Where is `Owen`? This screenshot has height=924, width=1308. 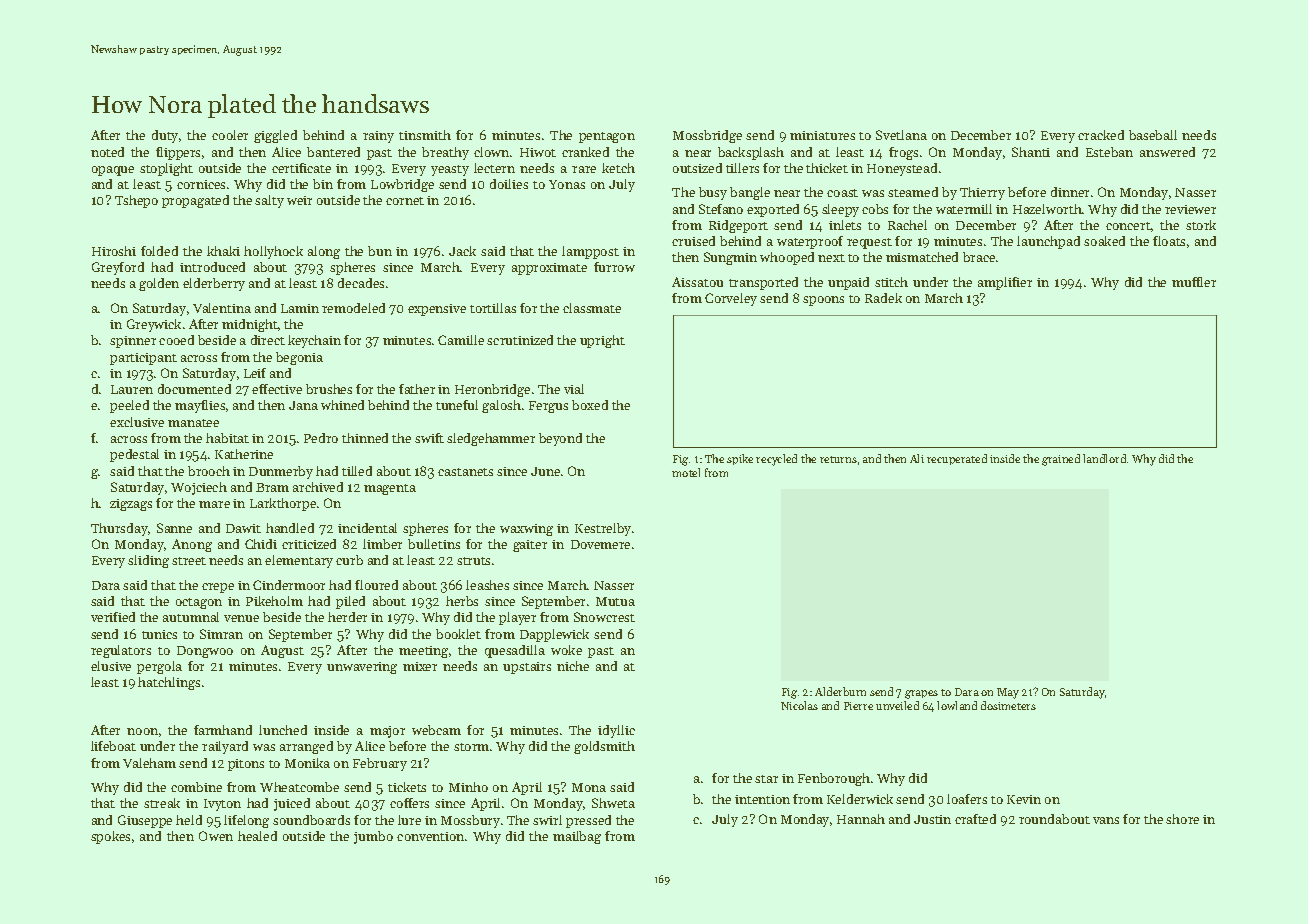 Owen is located at coordinates (216, 836).
